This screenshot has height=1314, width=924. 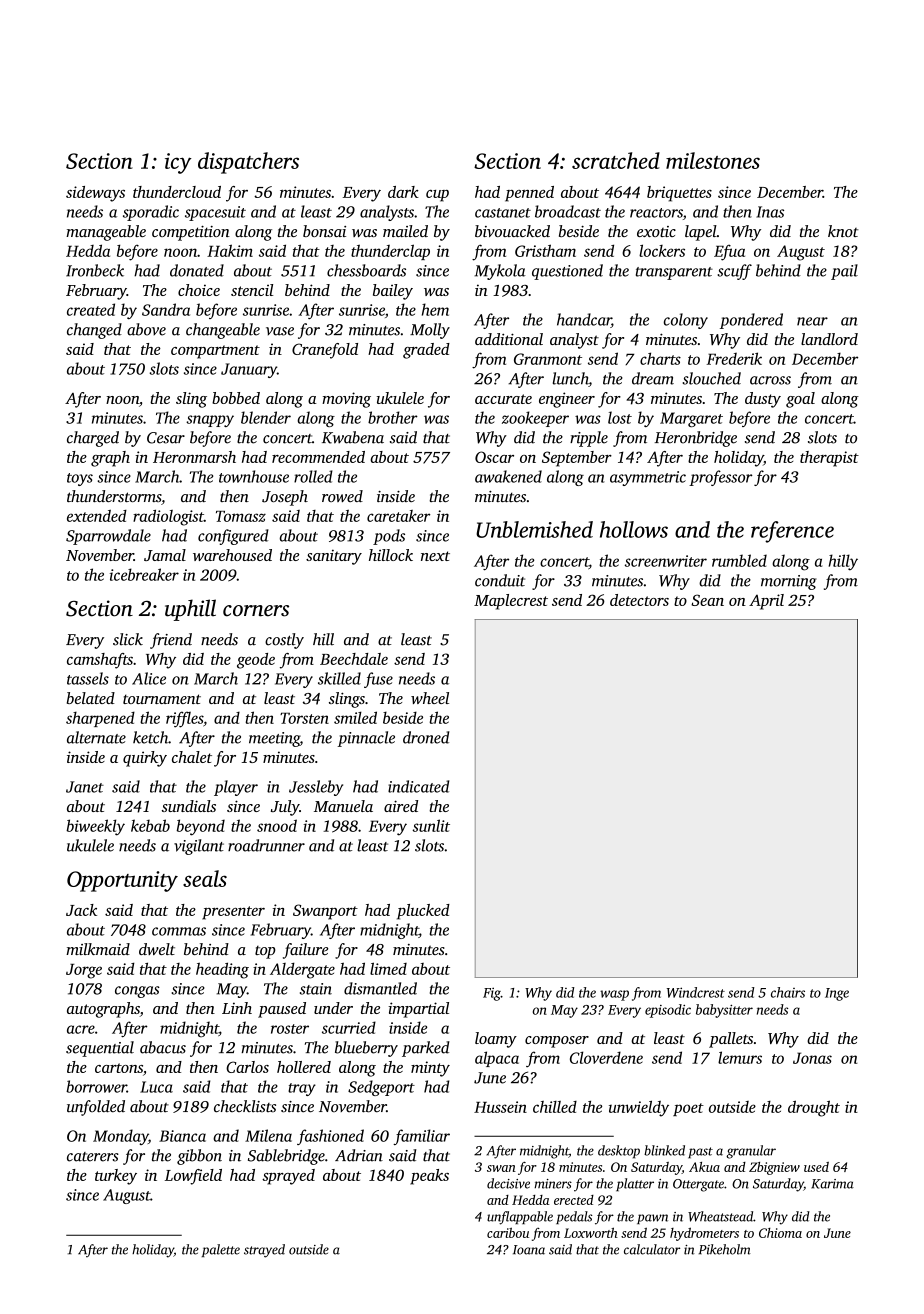 What do you see at coordinates (116, 1177) in the screenshot?
I see `turkey` at bounding box center [116, 1177].
